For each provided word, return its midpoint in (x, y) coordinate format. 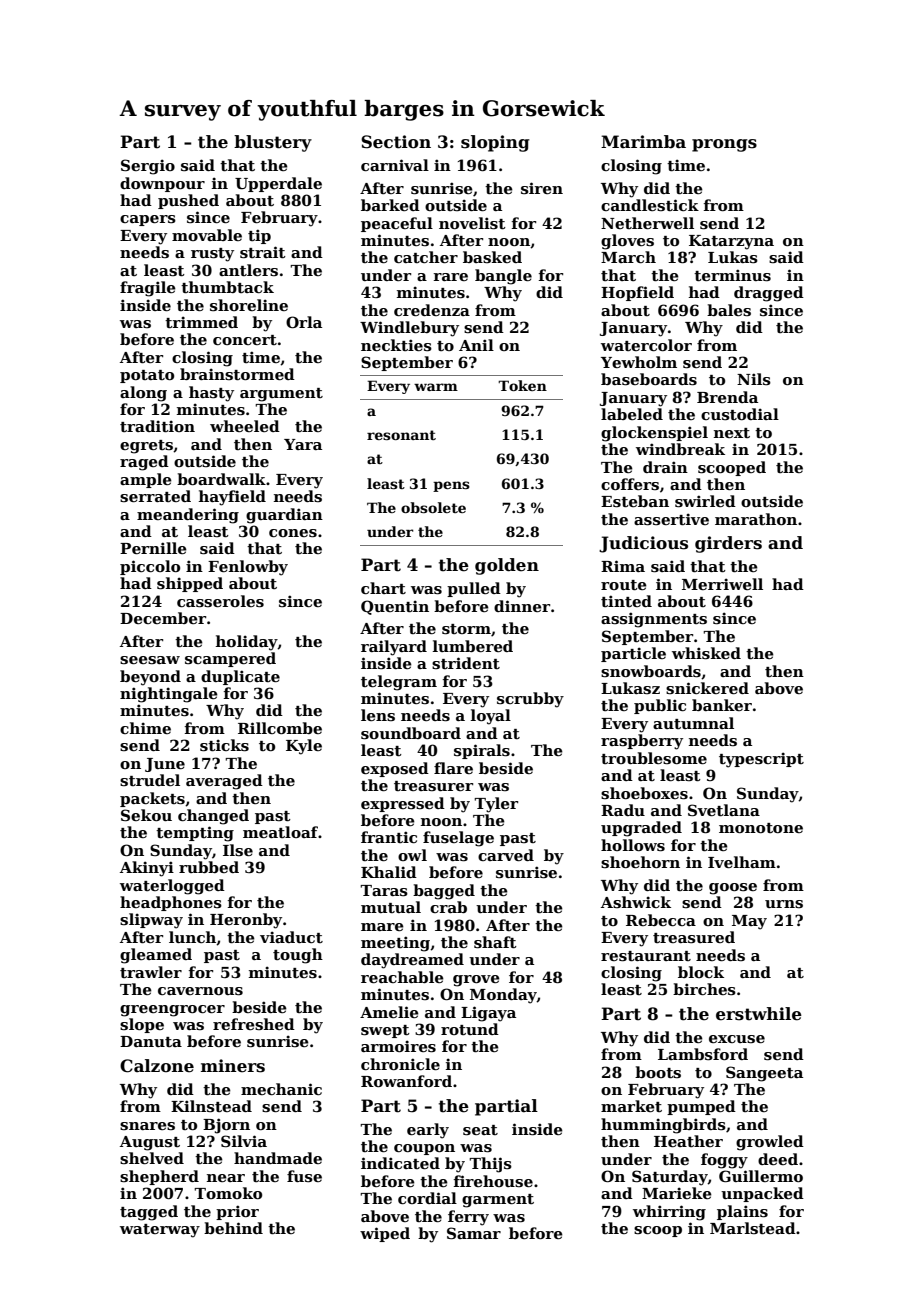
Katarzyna (731, 242)
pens (451, 486)
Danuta (151, 1041)
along (143, 394)
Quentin (395, 607)
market (631, 1106)
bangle (503, 277)
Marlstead (753, 1228)
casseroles (220, 601)
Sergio (148, 167)
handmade (278, 1158)
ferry (468, 1218)
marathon (756, 519)
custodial (740, 414)
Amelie (389, 1012)
